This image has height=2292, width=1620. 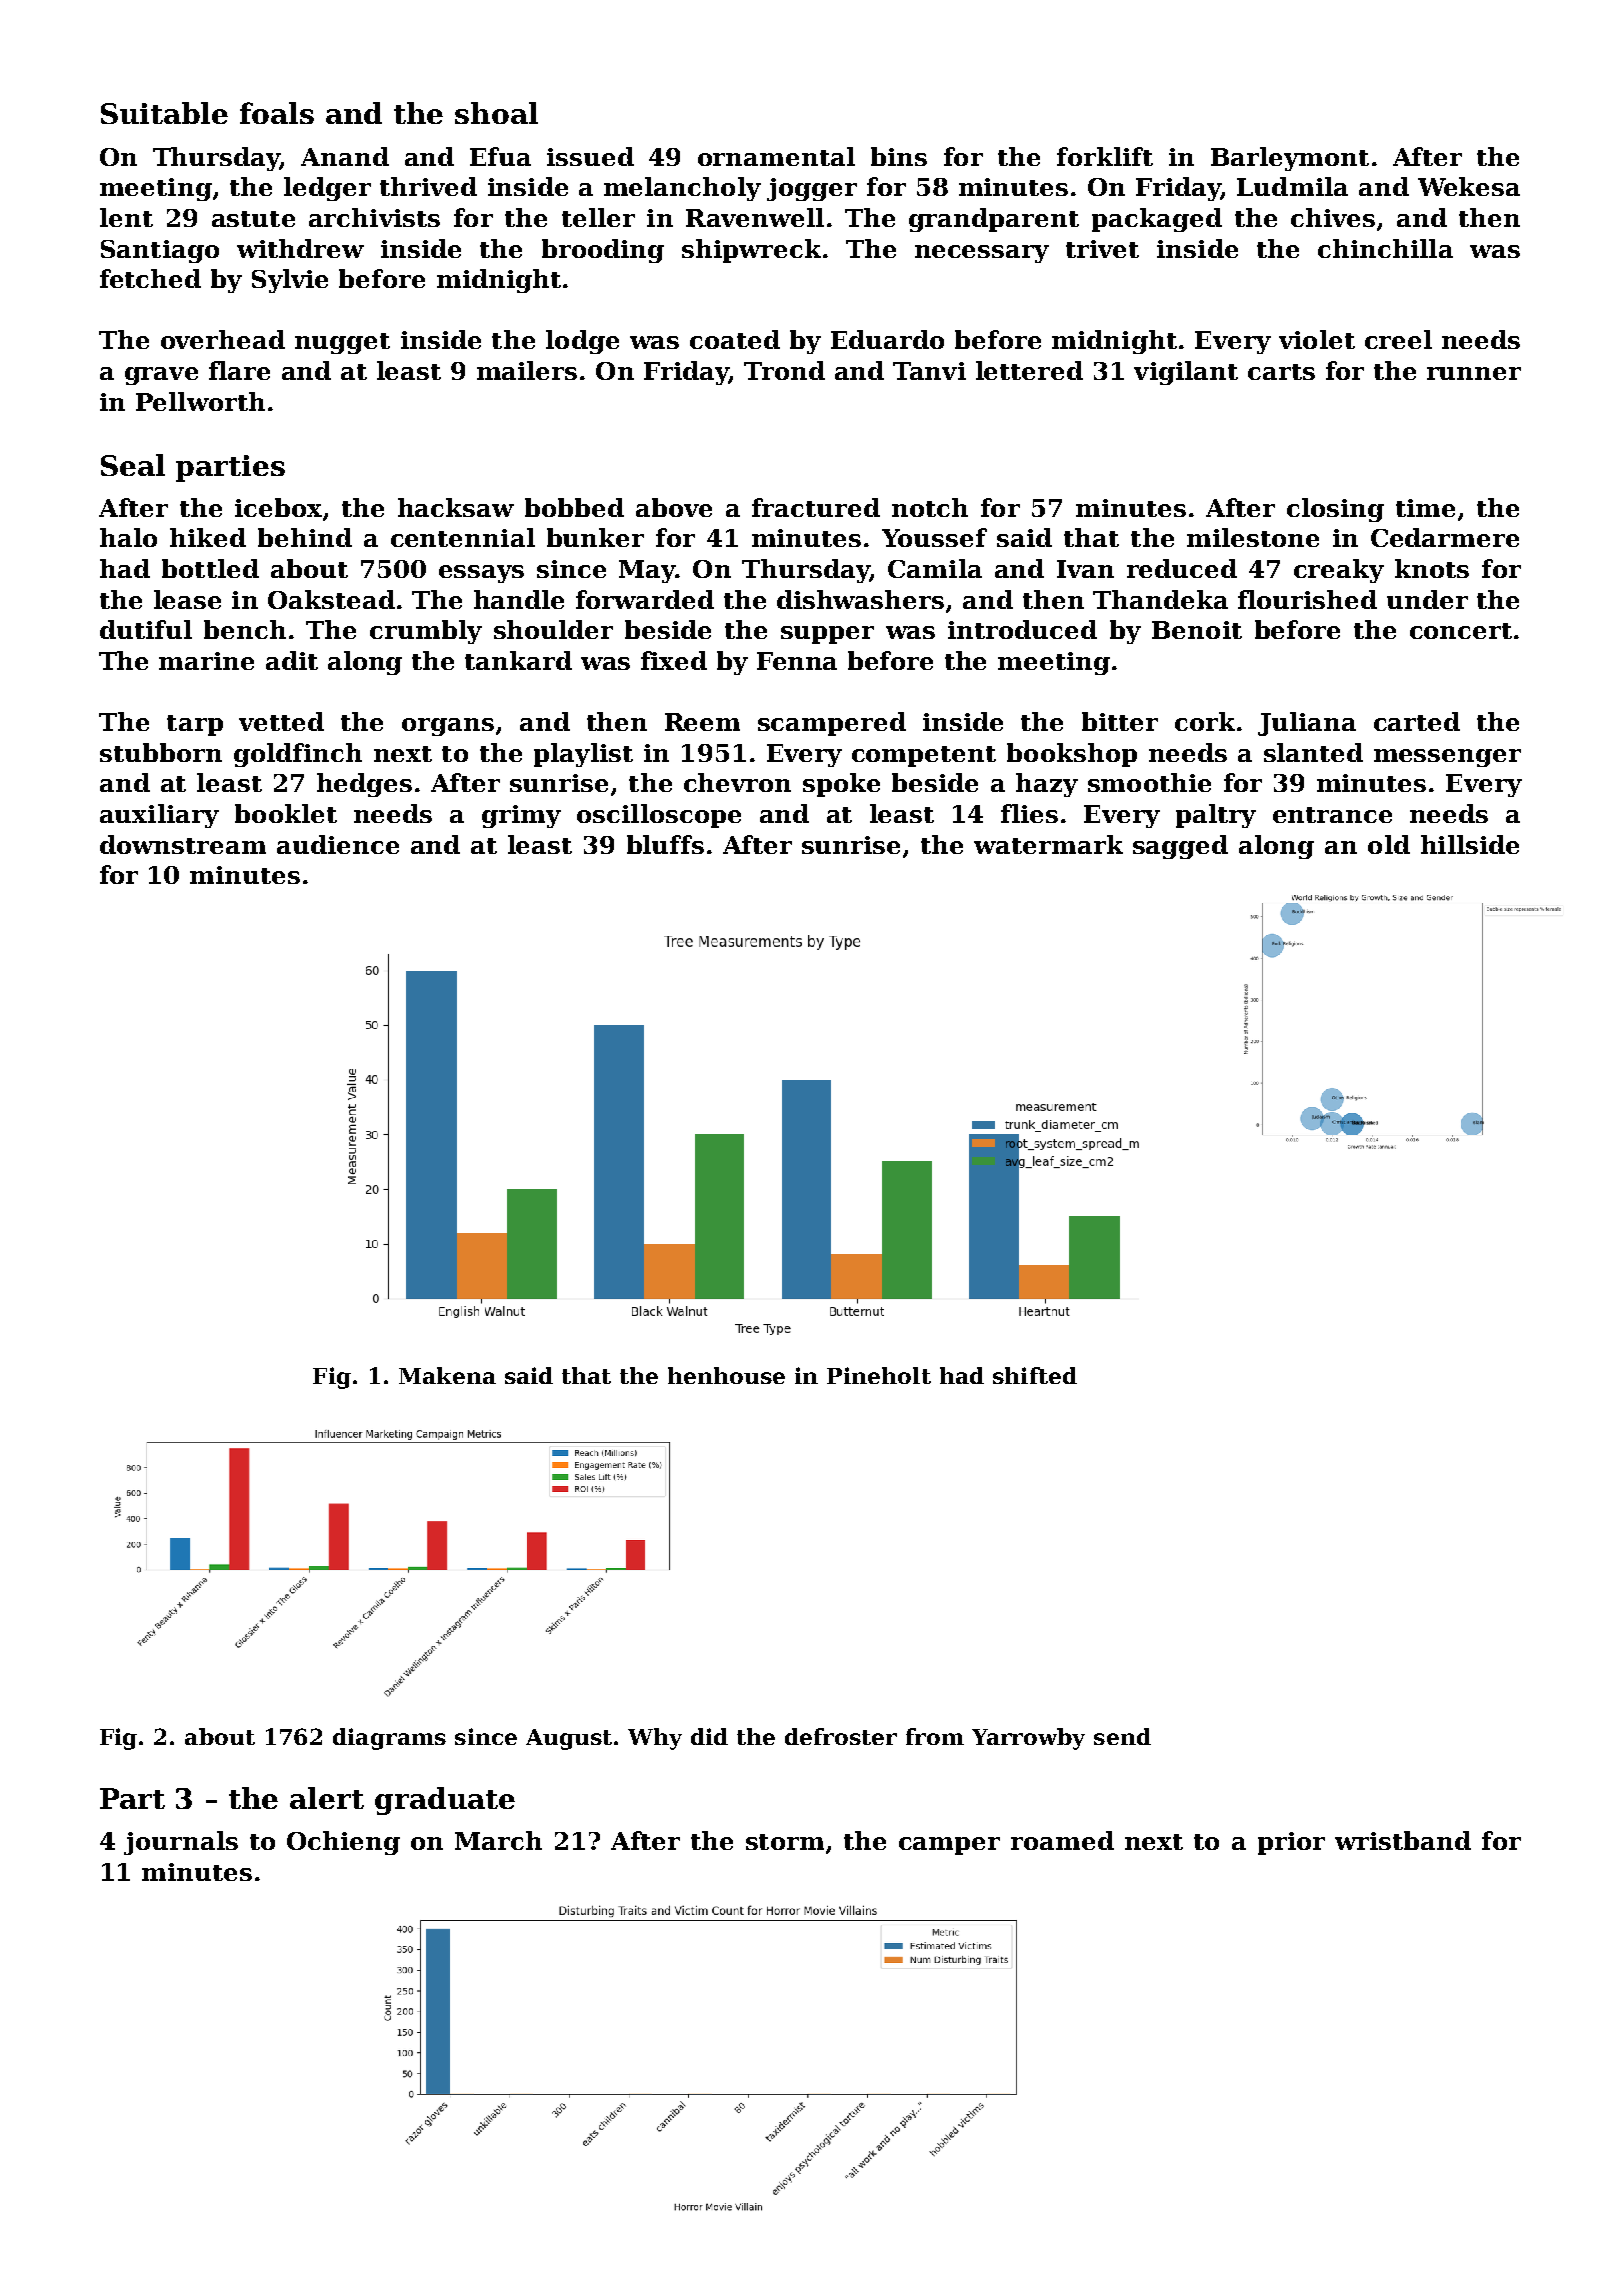 I want to click on concert, so click(x=1461, y=631).
